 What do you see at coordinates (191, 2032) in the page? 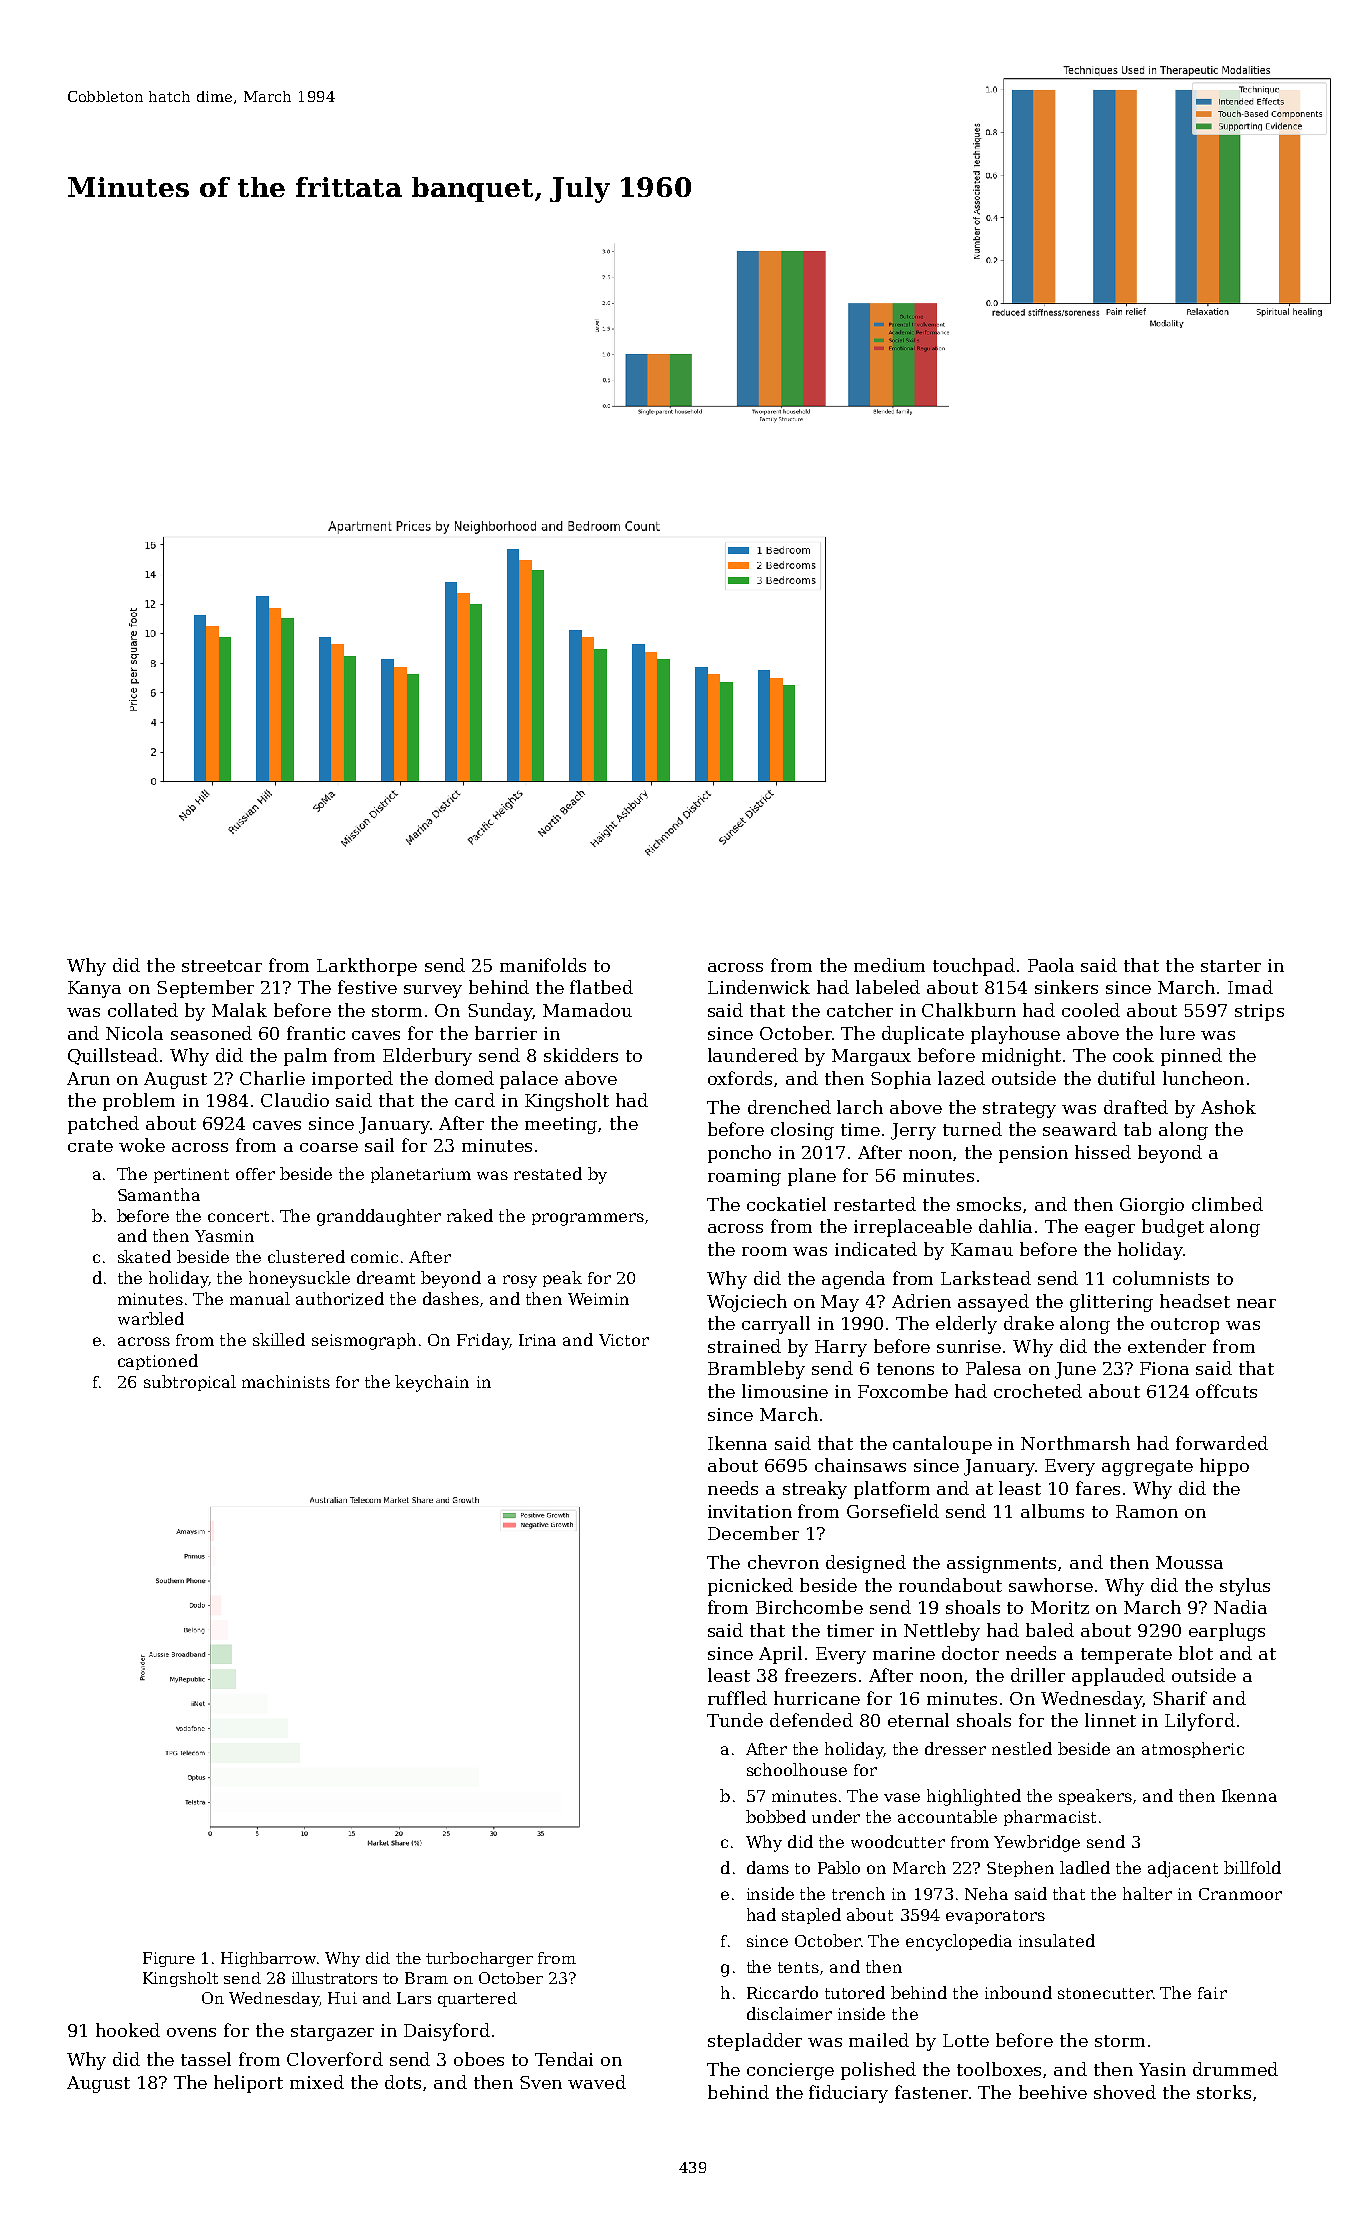
I see `ovens` at bounding box center [191, 2032].
